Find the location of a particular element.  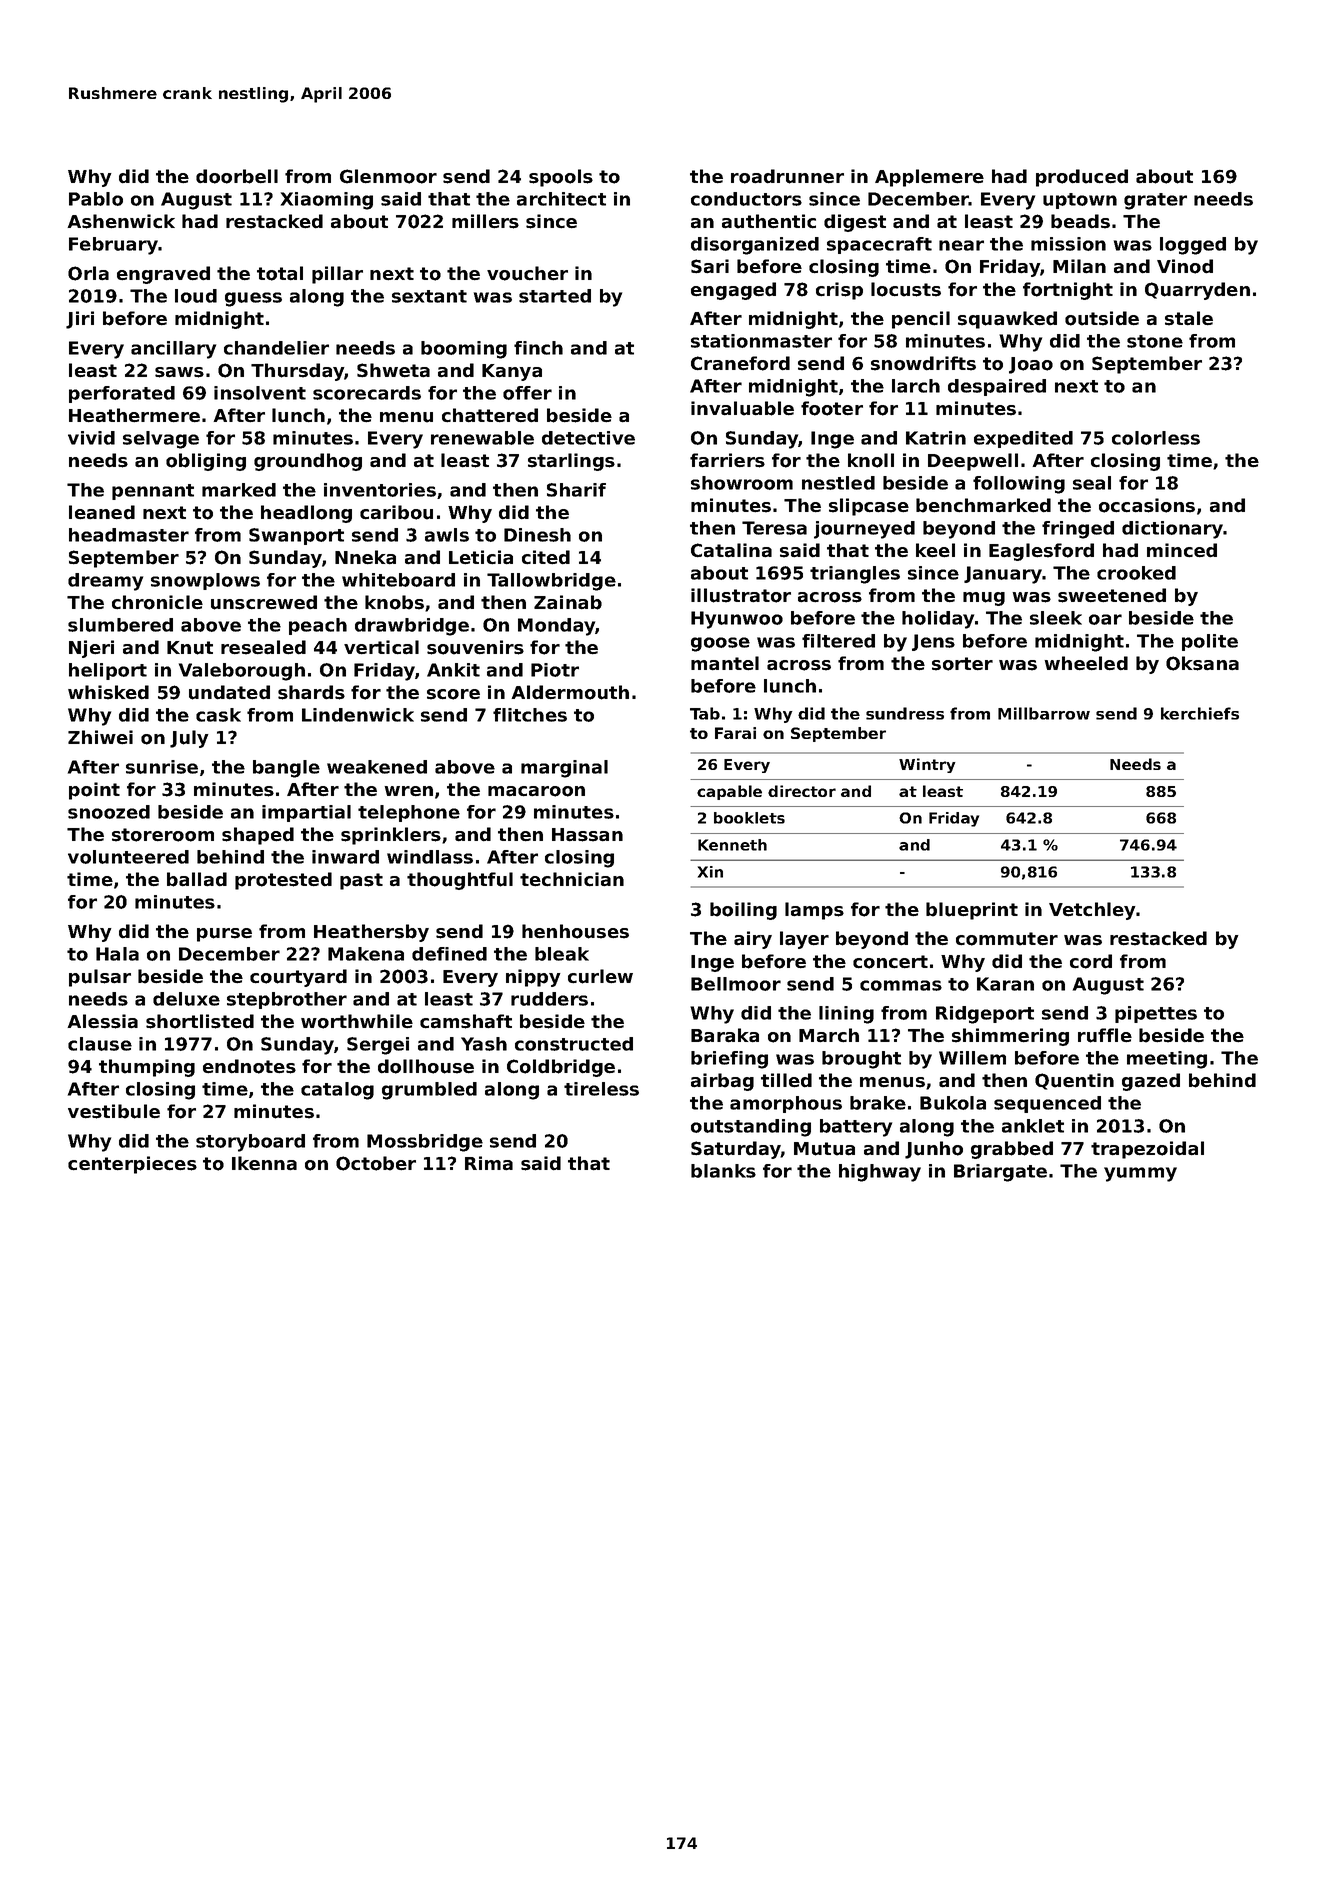

outside is located at coordinates (1102, 318).
